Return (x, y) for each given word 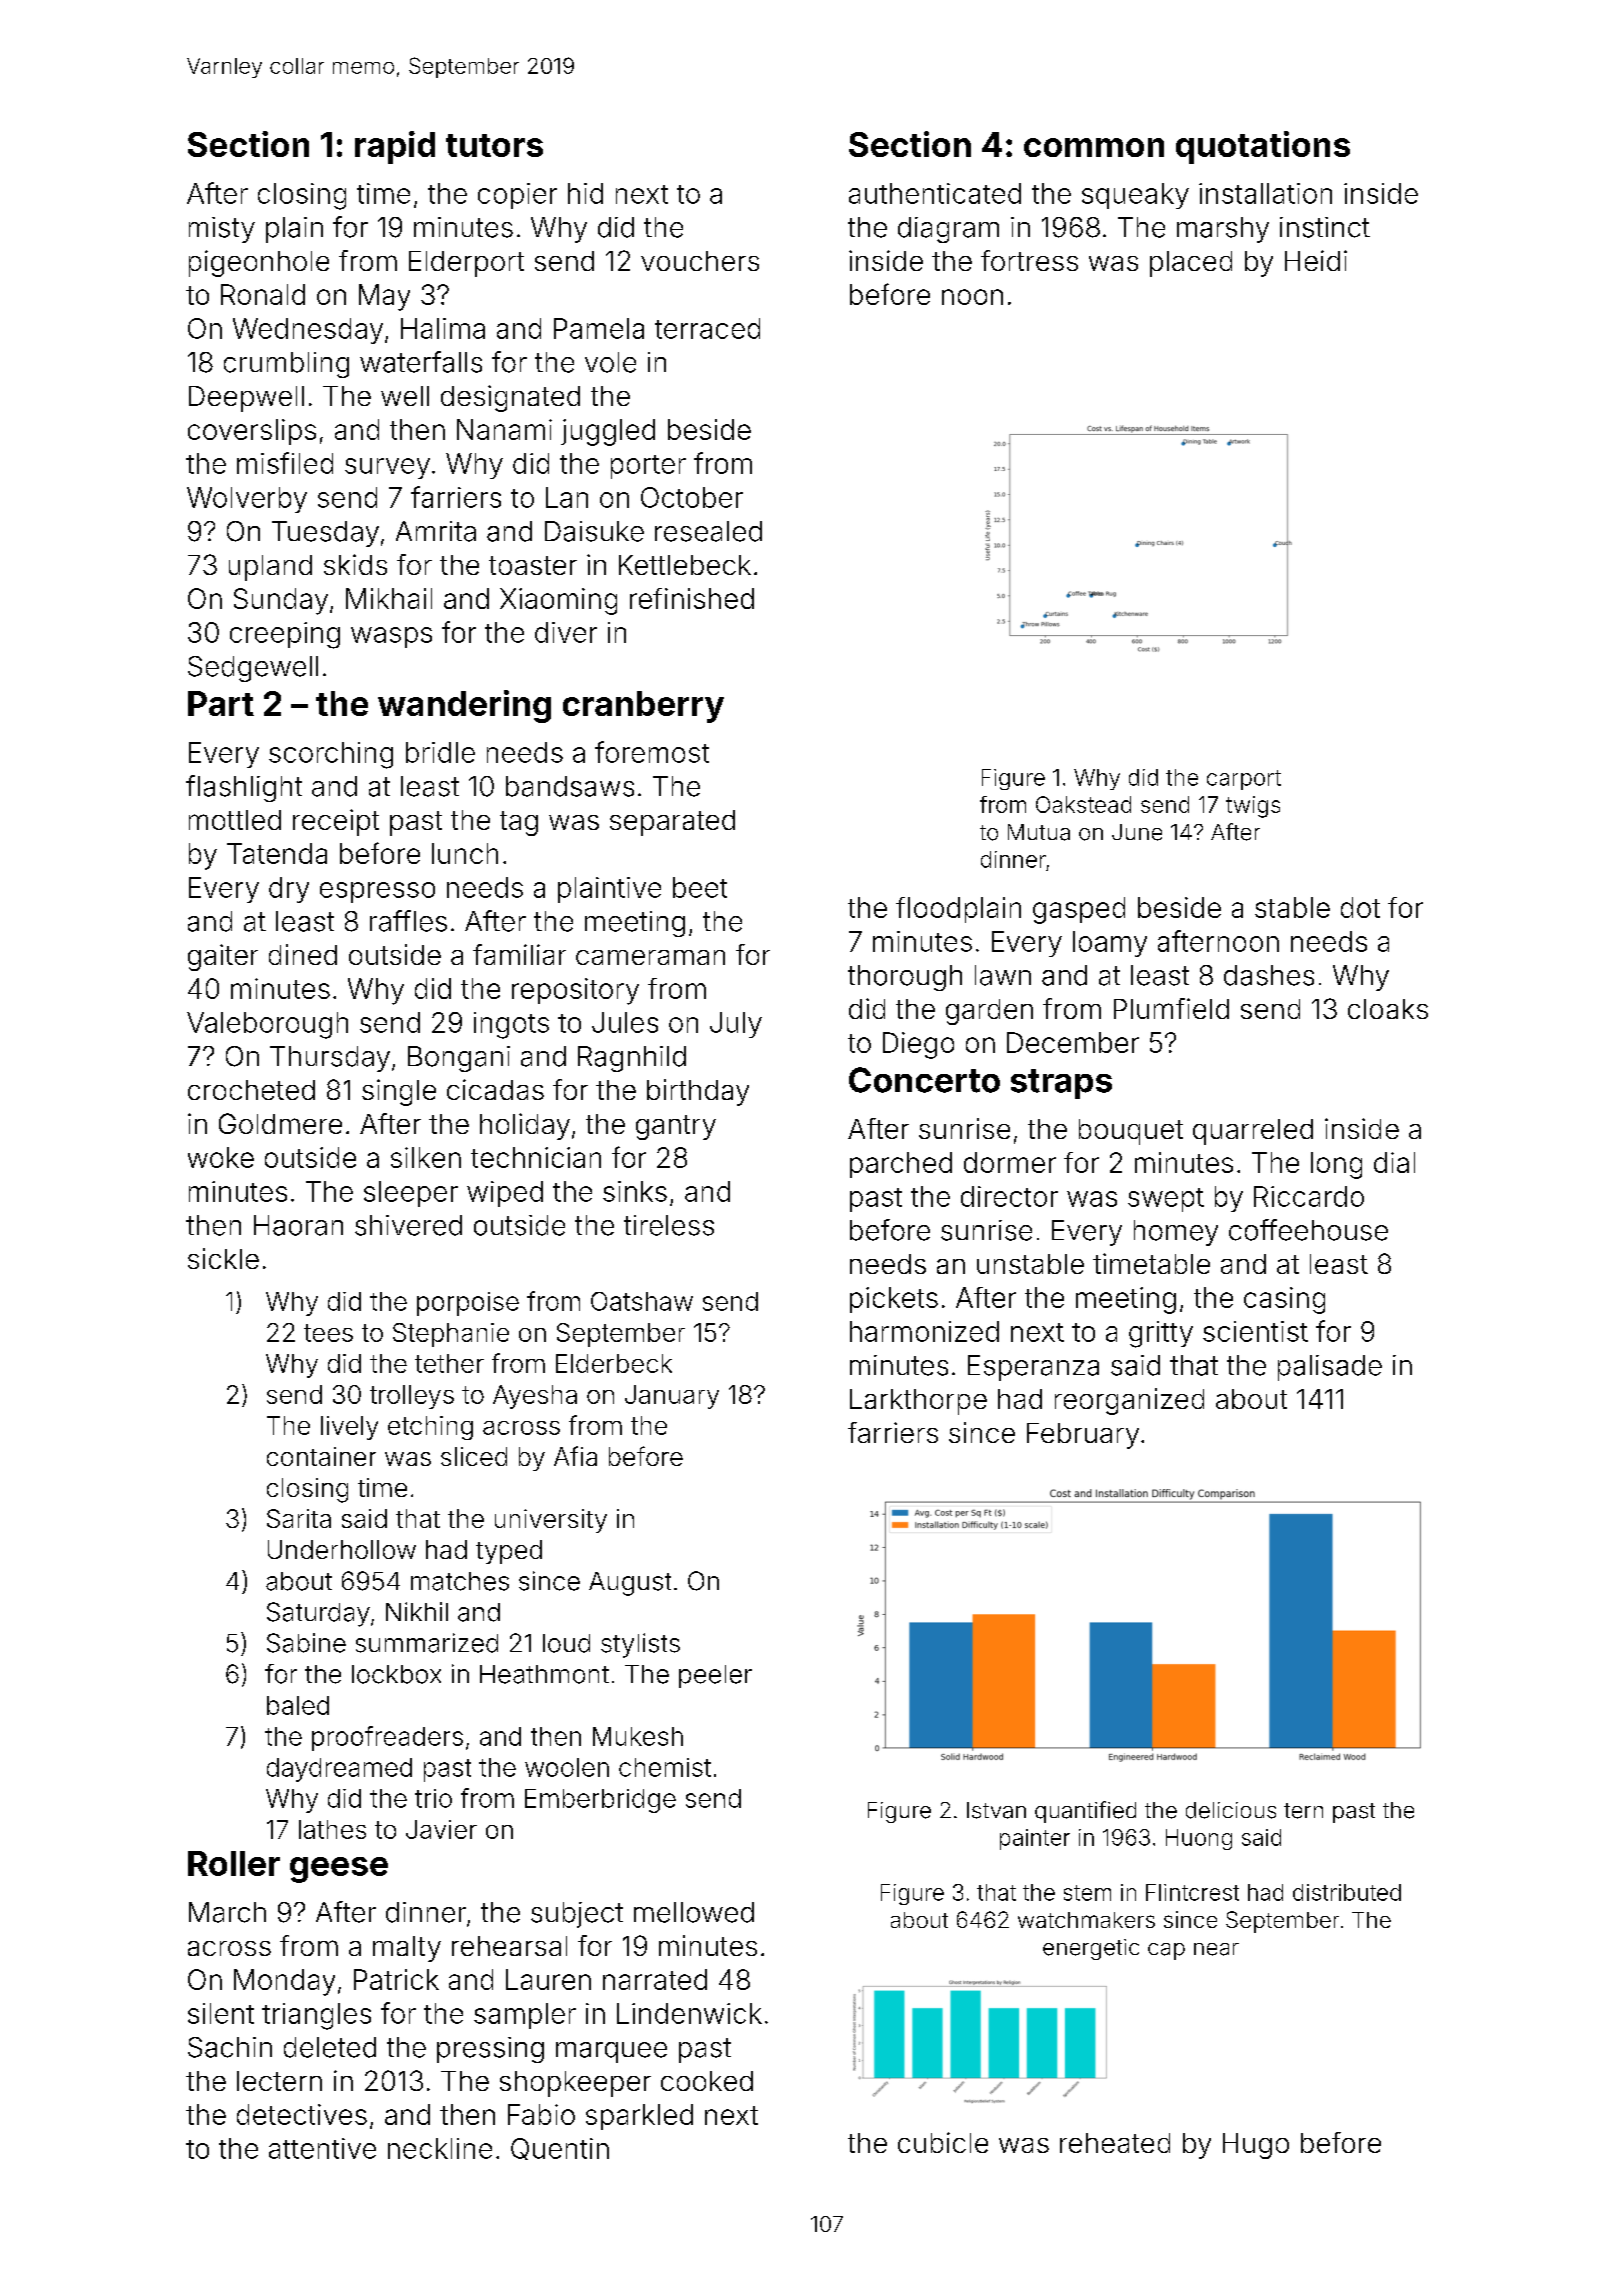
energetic (1091, 1949)
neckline (440, 2148)
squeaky (1135, 196)
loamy (1110, 944)
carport (1244, 780)
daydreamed (339, 1770)
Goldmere (280, 1123)
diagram (948, 230)
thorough (905, 978)
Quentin (560, 2149)
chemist (665, 1767)
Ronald (263, 294)
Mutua (1039, 832)
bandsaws (570, 786)
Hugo (1256, 2146)
